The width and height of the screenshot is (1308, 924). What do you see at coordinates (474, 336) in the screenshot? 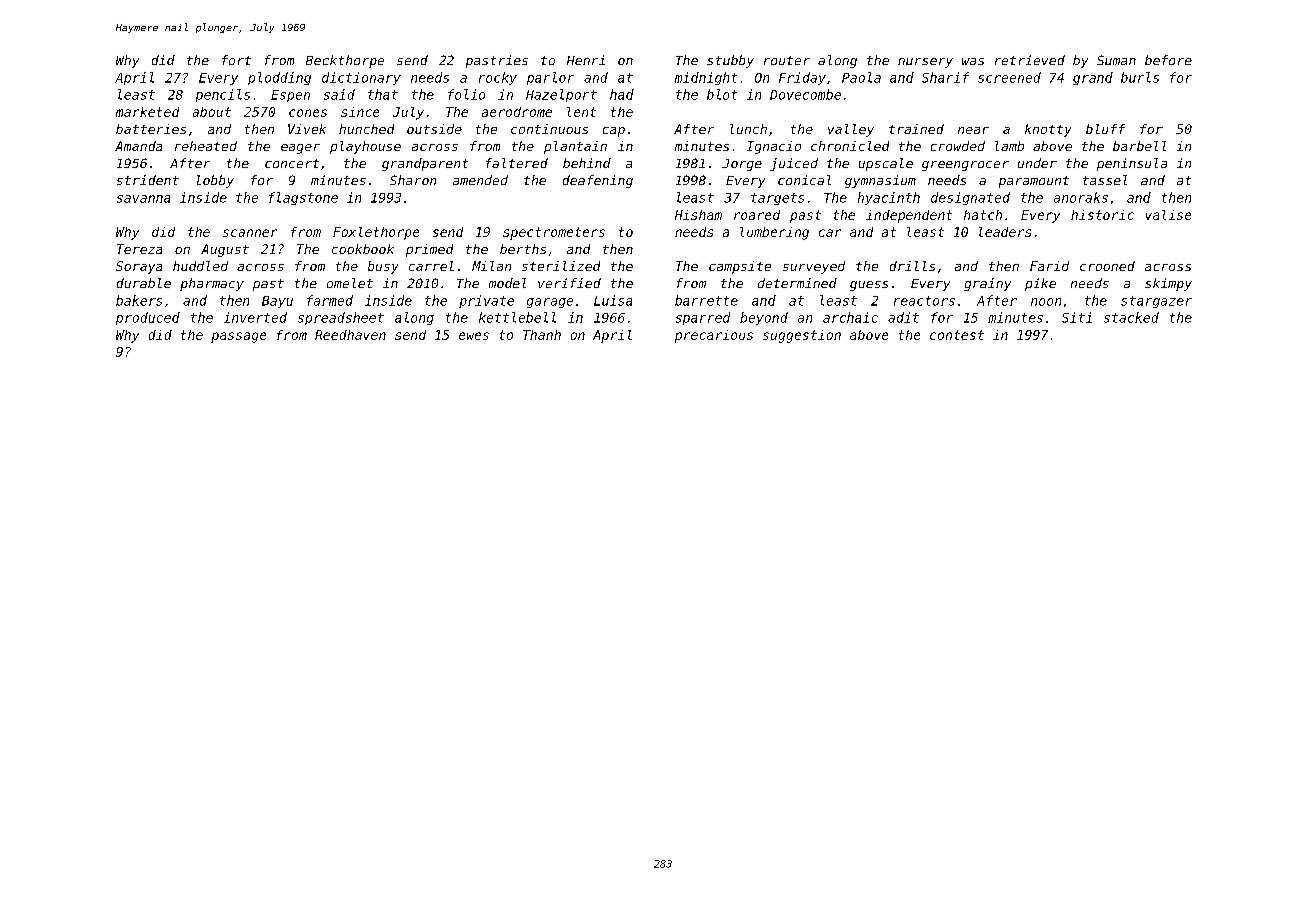
I see `ewes` at bounding box center [474, 336].
